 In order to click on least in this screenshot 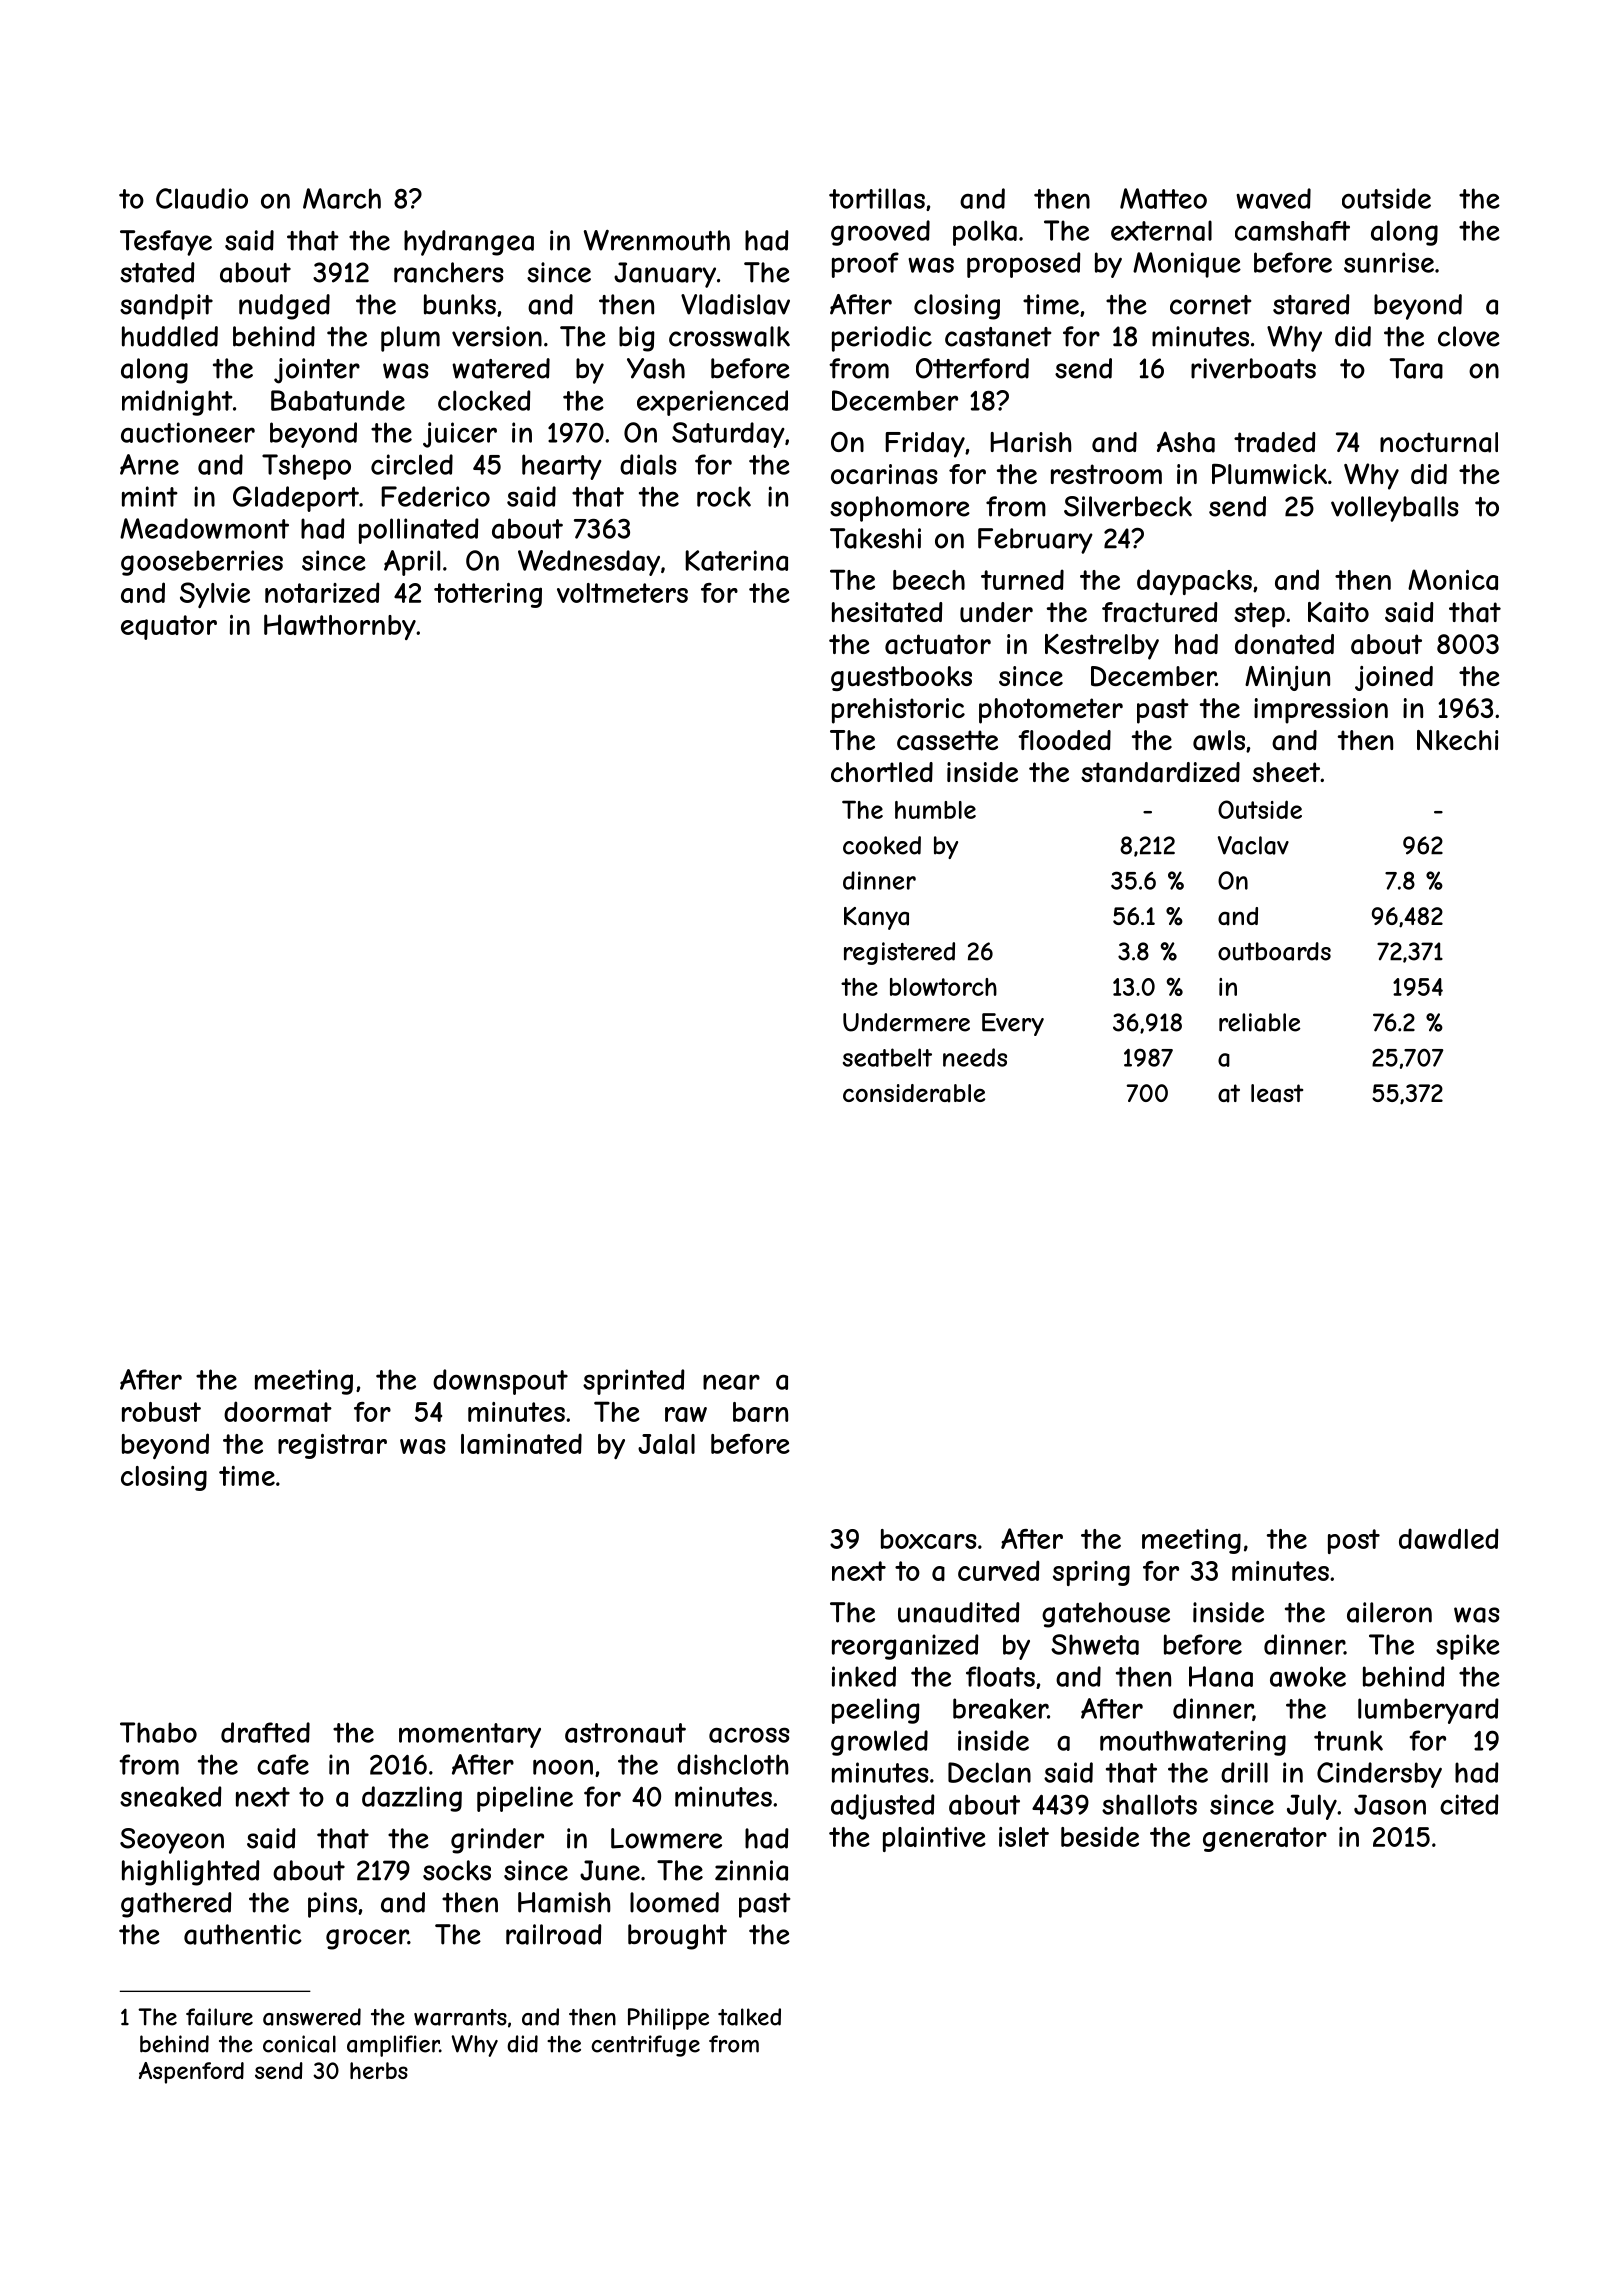, I will do `click(1277, 1093)`.
